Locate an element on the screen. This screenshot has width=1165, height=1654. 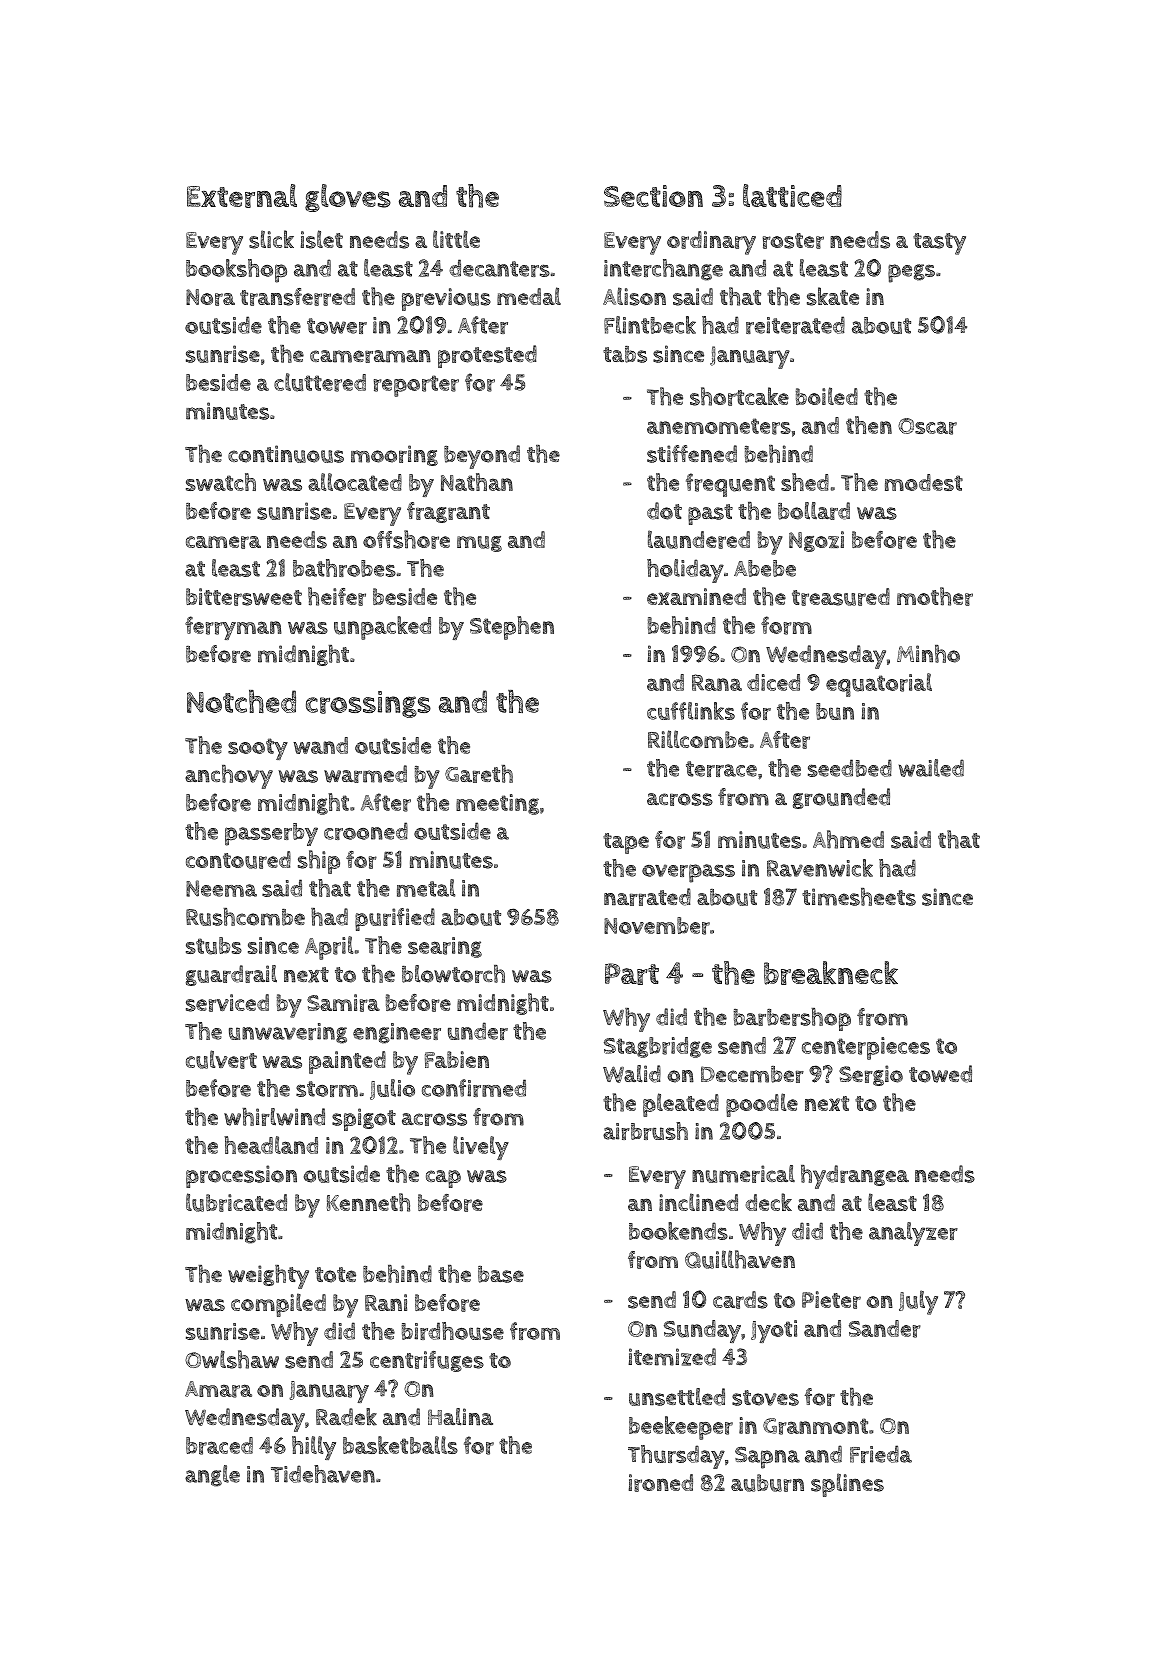
form is located at coordinates (786, 625).
